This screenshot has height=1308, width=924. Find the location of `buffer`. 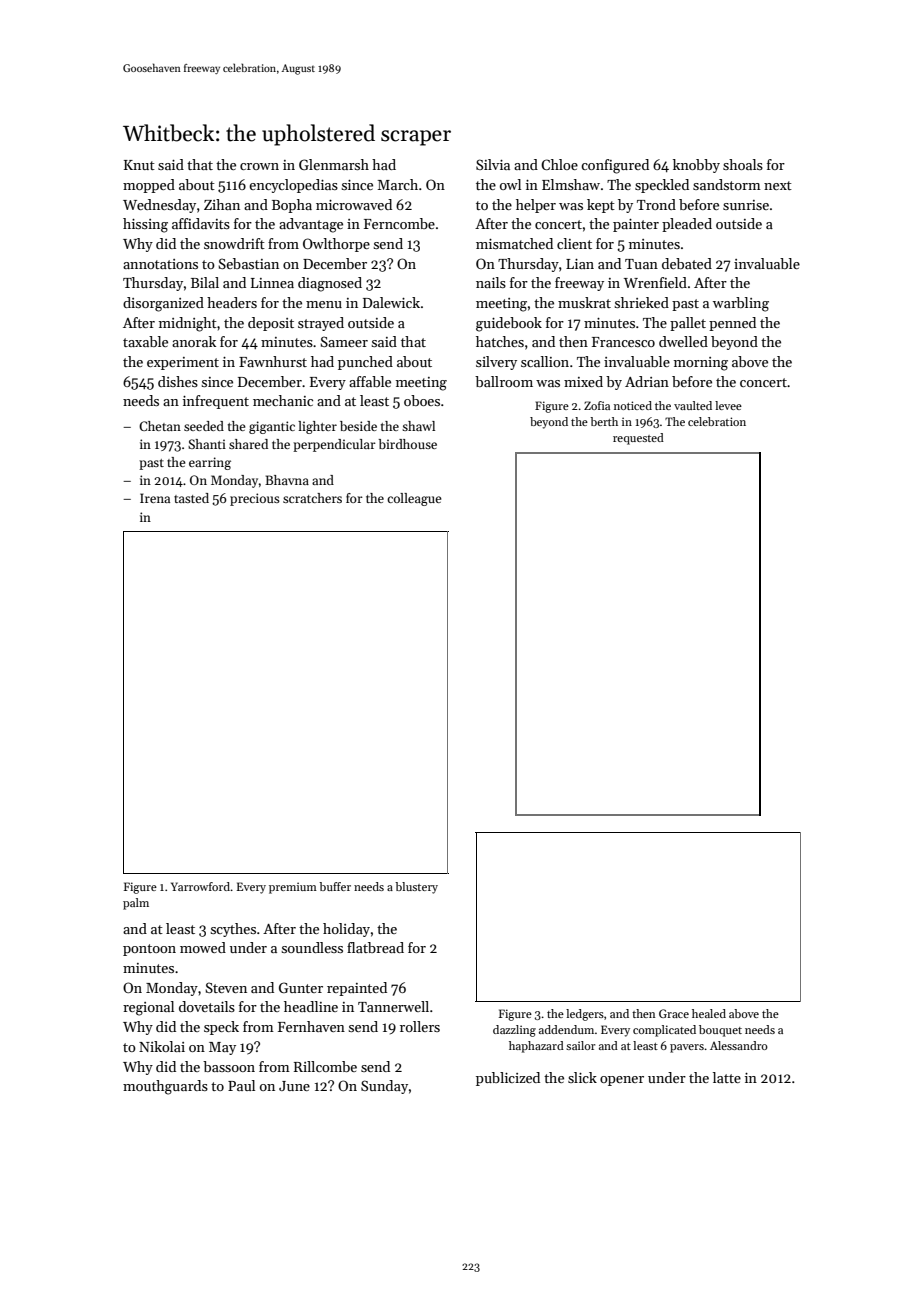

buffer is located at coordinates (335, 886).
